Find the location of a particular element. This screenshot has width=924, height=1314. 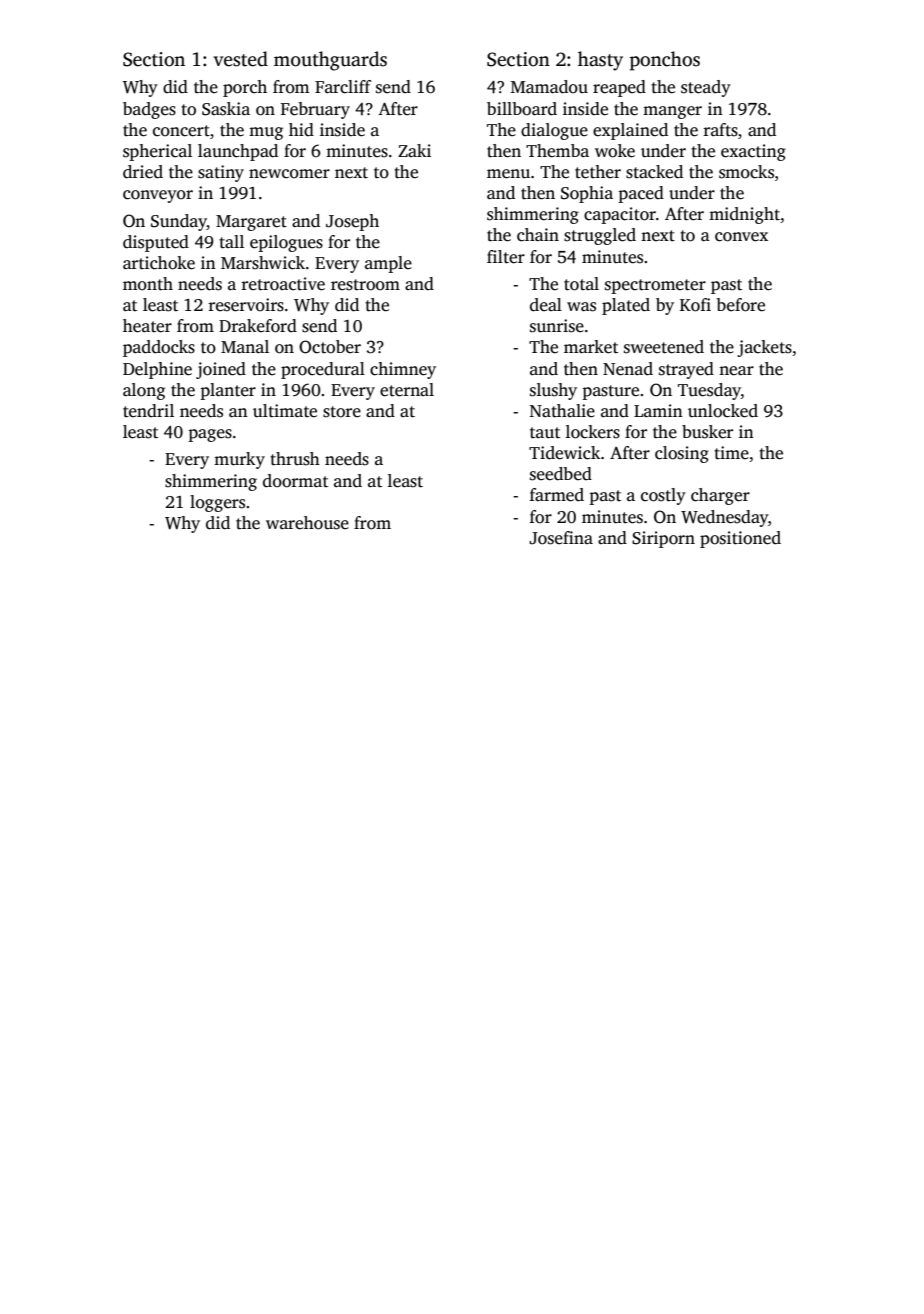

total is located at coordinates (581, 284).
